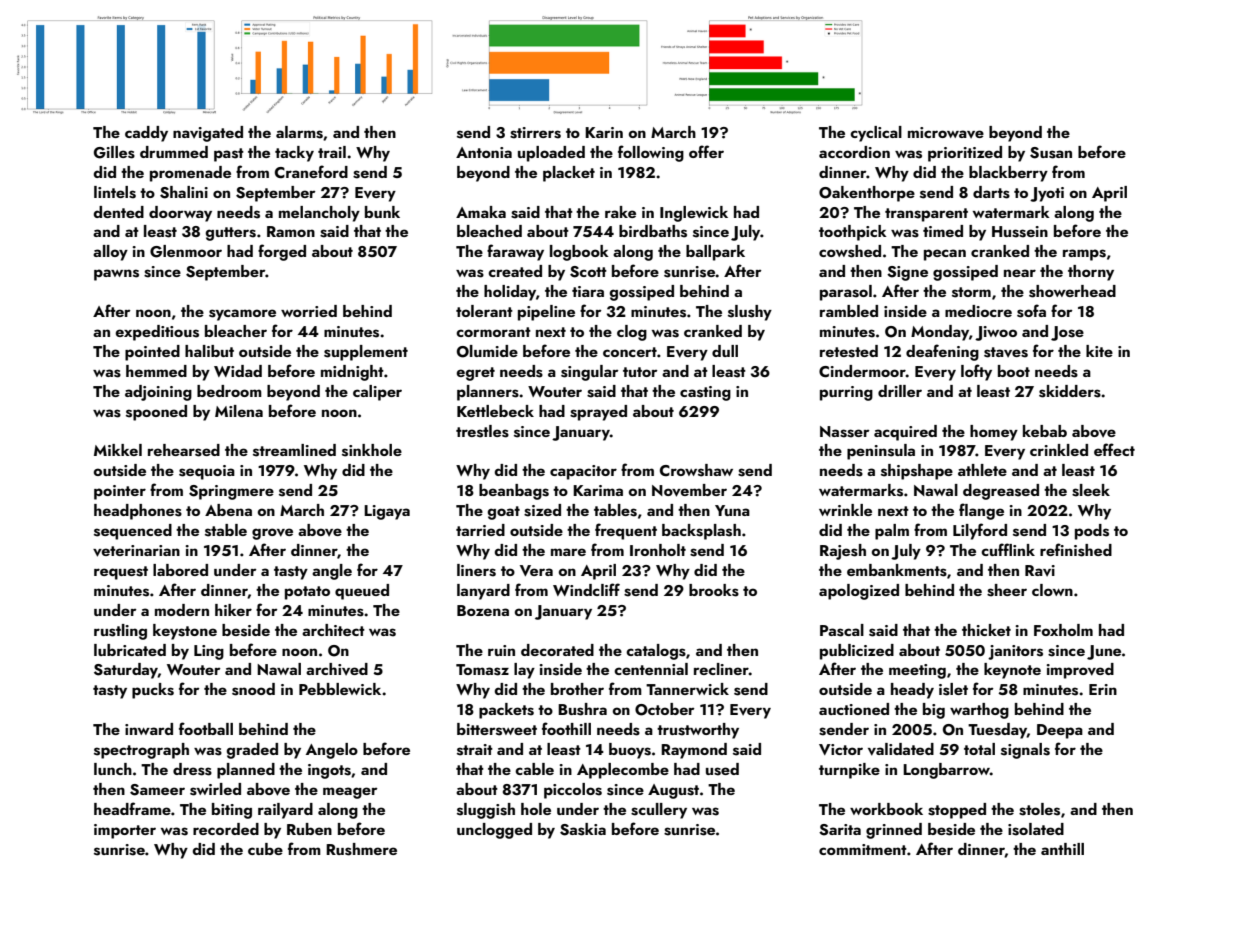 This screenshot has width=1233, height=952. What do you see at coordinates (115, 192) in the screenshot?
I see `lintels` at bounding box center [115, 192].
